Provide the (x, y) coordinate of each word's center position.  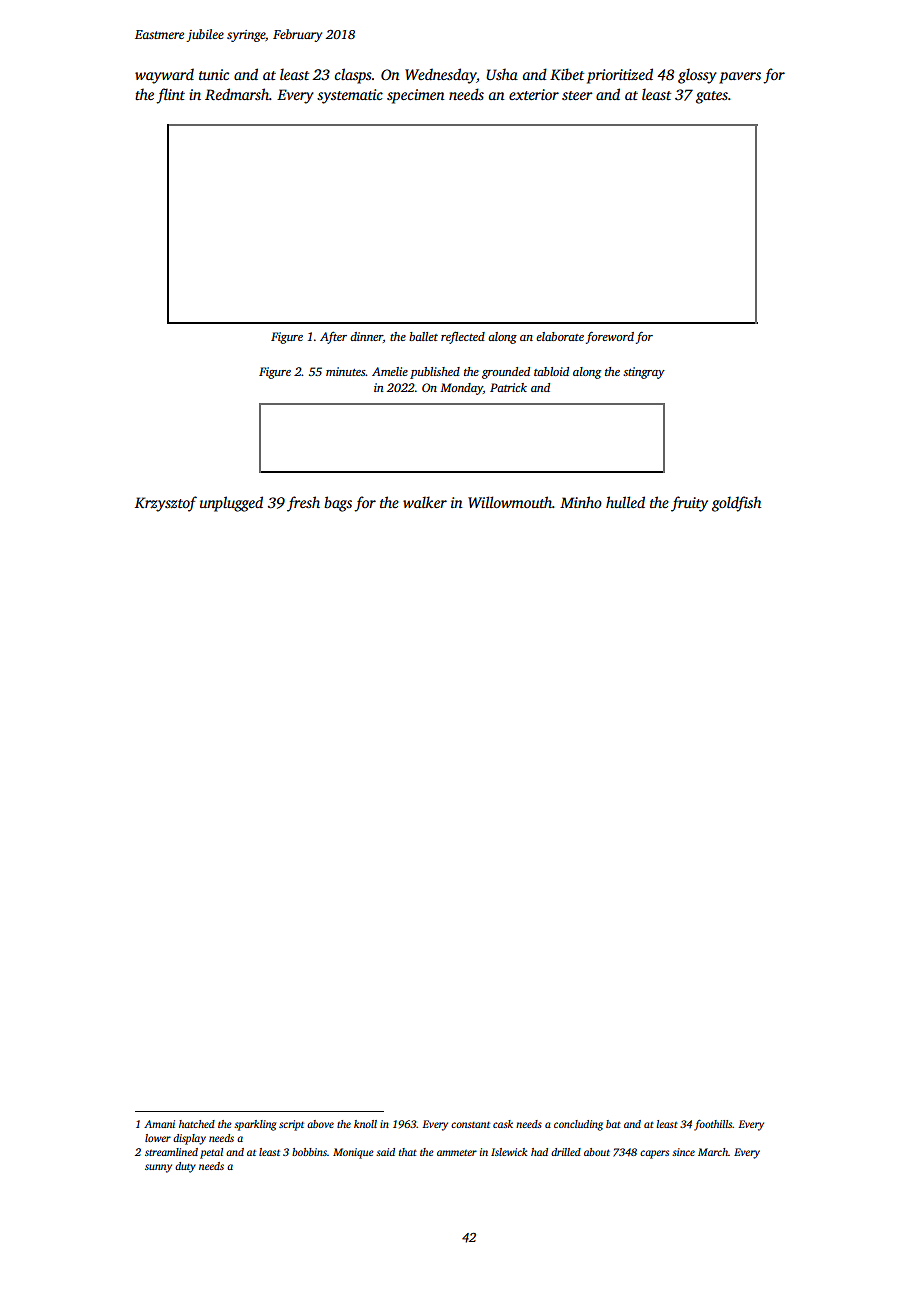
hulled (625, 502)
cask (503, 1124)
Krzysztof (166, 504)
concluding (578, 1125)
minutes (346, 371)
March (713, 1152)
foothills (713, 1125)
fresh (303, 504)
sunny (158, 1168)
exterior (534, 94)
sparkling (255, 1125)
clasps (353, 76)
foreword (610, 337)
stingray (644, 373)
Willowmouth (510, 502)
